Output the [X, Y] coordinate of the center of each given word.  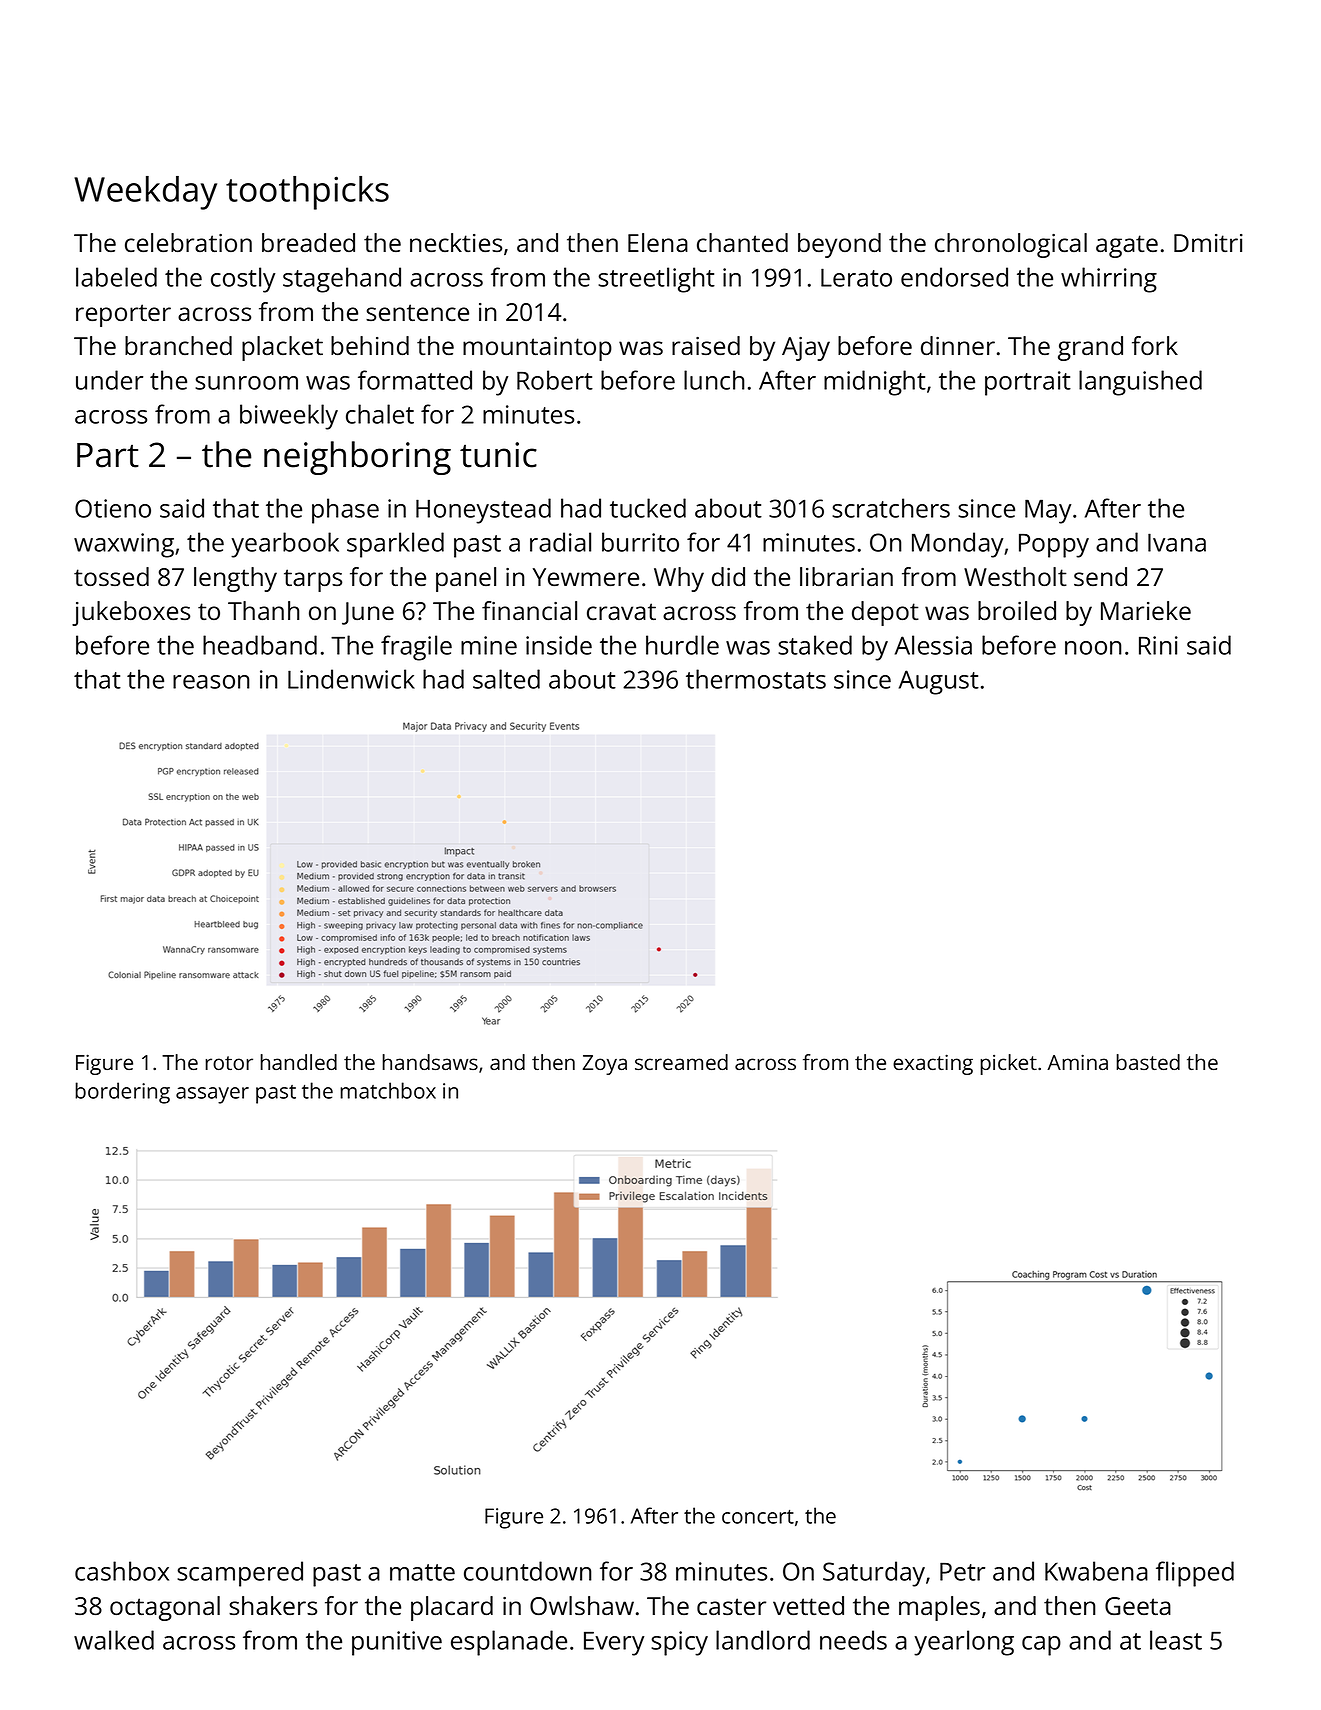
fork [1155, 345]
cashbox [122, 1571]
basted [1148, 1062]
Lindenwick [351, 679]
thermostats [756, 679]
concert [758, 1517]
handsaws [430, 1062]
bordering [122, 1093]
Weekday [145, 193]
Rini [1158, 645]
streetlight [656, 280]
